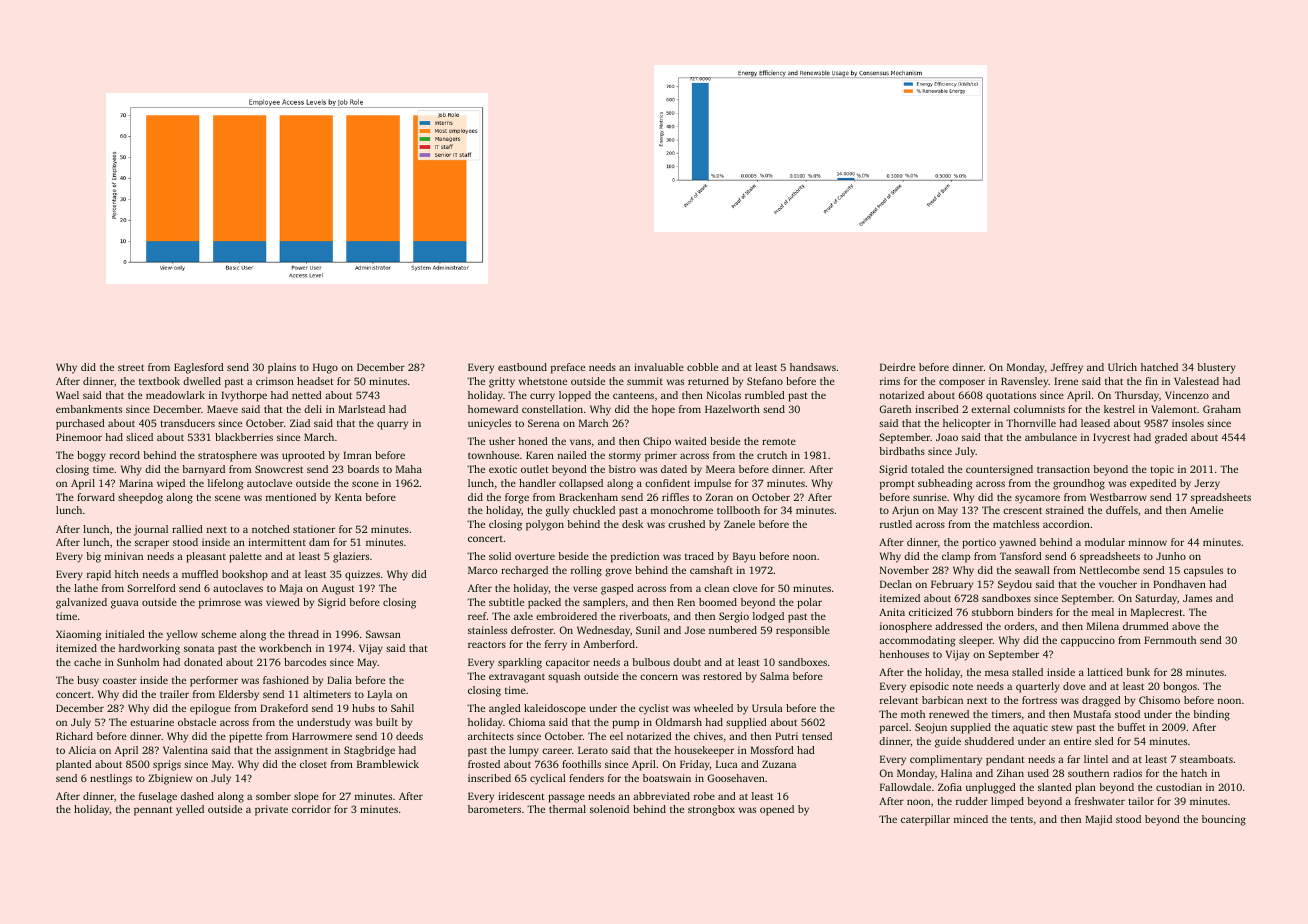 The image size is (1308, 924). What do you see at coordinates (74, 736) in the screenshot?
I see `Richard` at bounding box center [74, 736].
